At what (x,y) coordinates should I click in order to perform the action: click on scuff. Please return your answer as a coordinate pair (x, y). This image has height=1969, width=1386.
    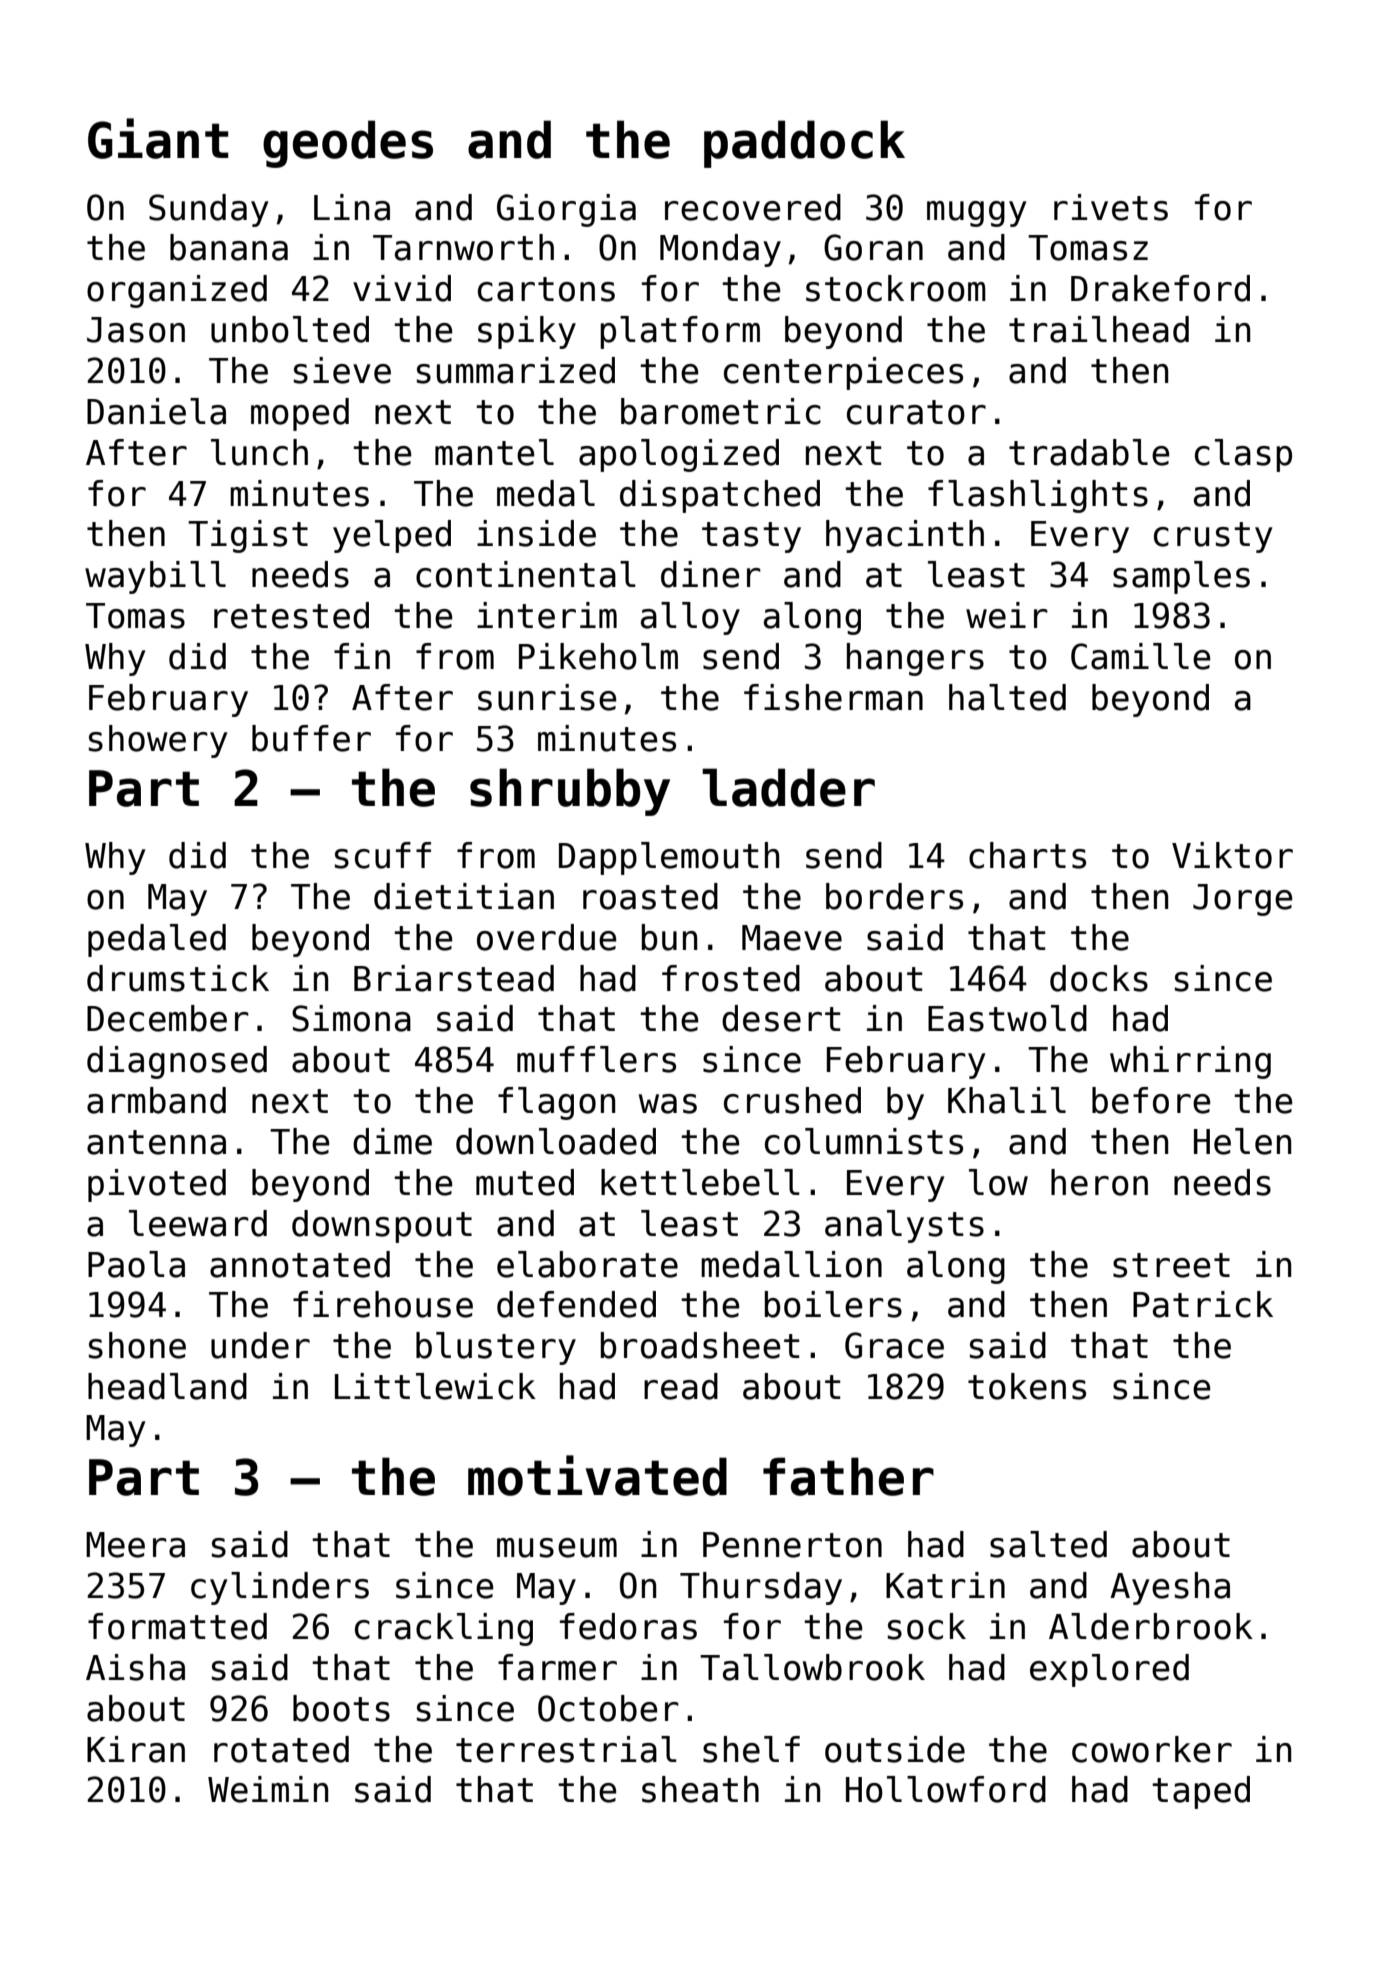
    Looking at the image, I should click on (383, 855).
